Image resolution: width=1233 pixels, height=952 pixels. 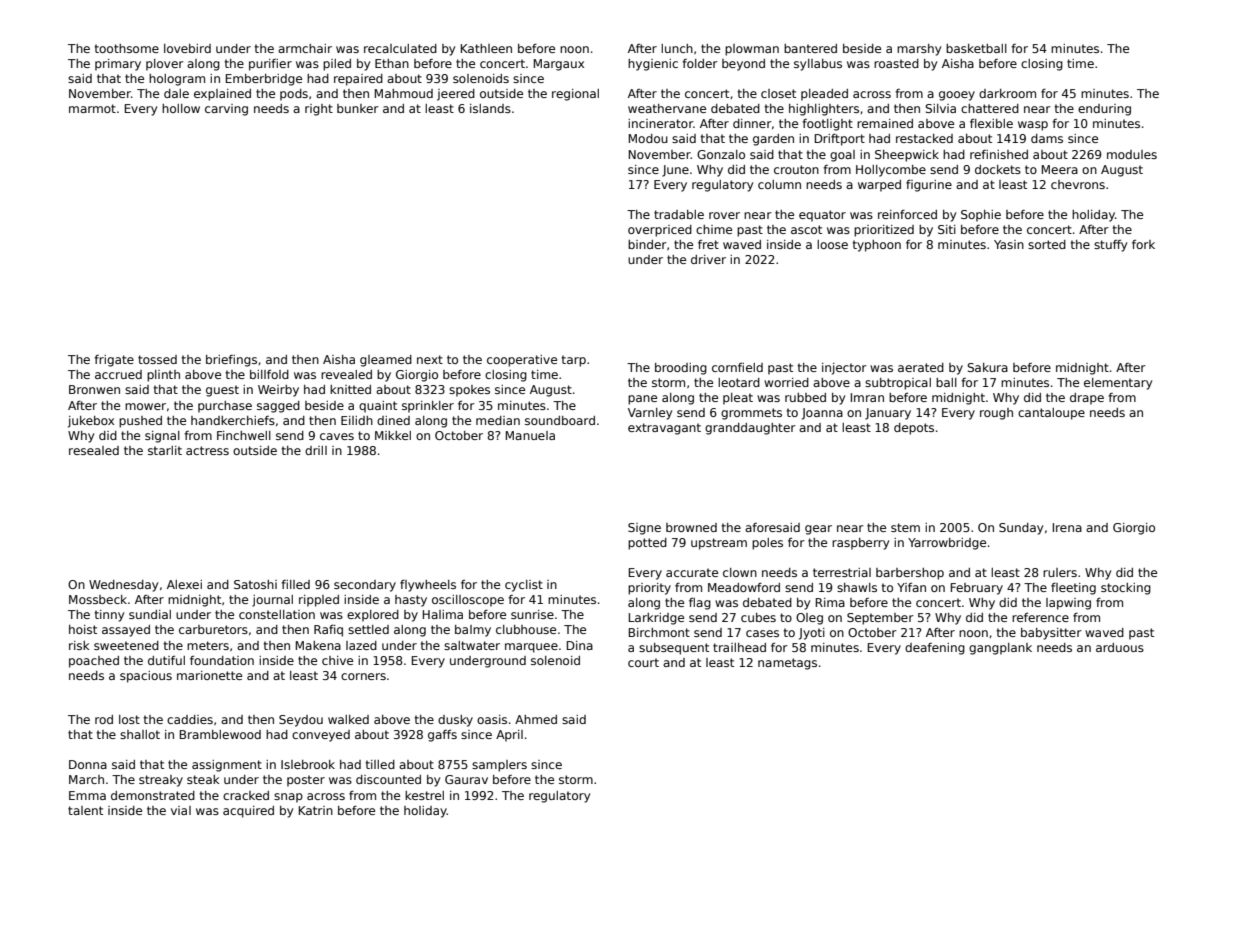 What do you see at coordinates (526, 629) in the document?
I see `clubhouse` at bounding box center [526, 629].
